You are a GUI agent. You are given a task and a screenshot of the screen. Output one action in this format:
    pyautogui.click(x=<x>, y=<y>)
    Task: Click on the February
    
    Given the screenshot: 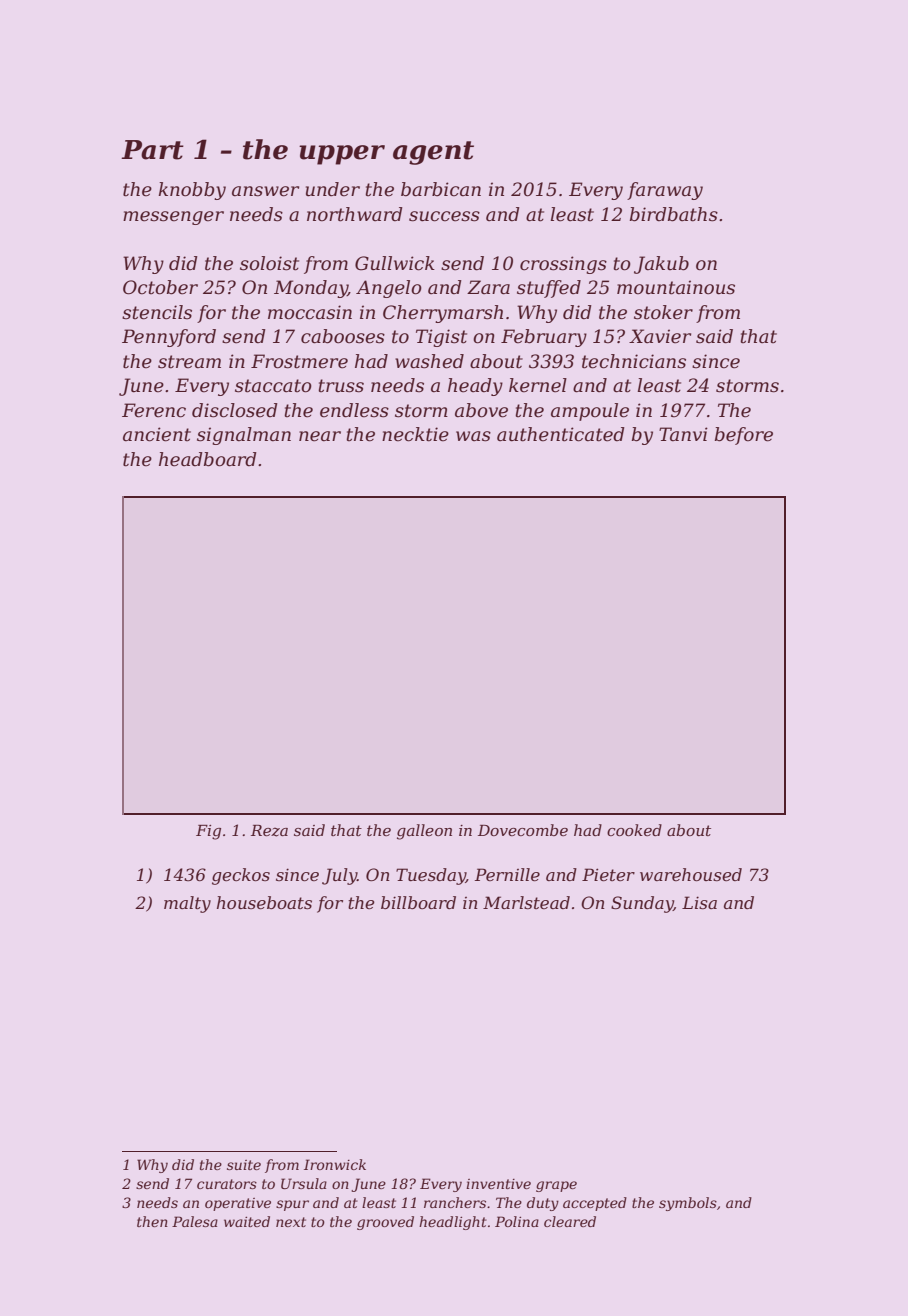 What is the action you would take?
    pyautogui.click(x=544, y=338)
